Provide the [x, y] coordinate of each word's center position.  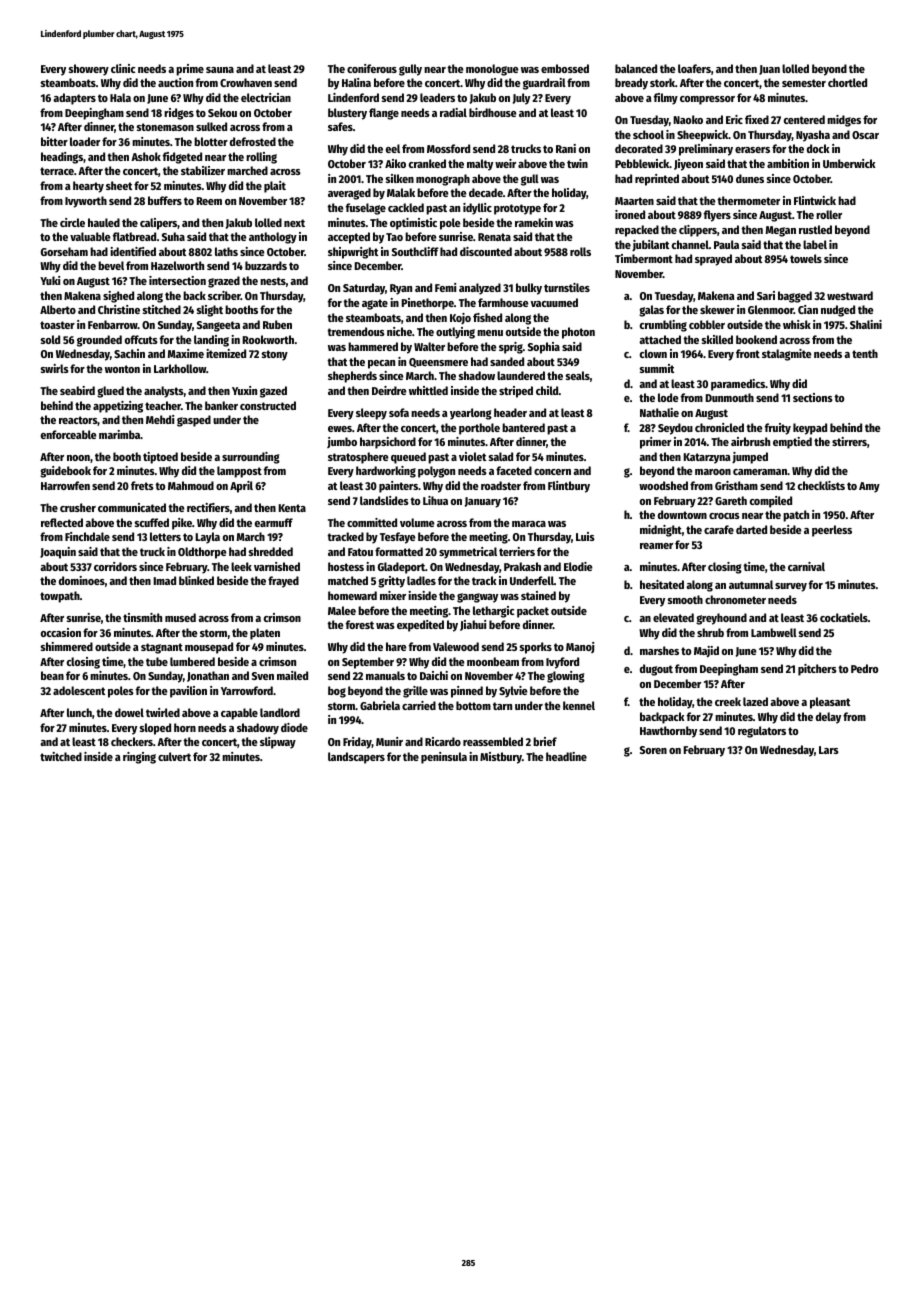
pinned [467, 692]
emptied [792, 443]
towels [806, 258]
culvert [174, 756]
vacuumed [554, 302]
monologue [492, 70]
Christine [119, 309]
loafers [694, 68]
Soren [653, 750]
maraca [529, 524]
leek [241, 566]
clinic [123, 68]
